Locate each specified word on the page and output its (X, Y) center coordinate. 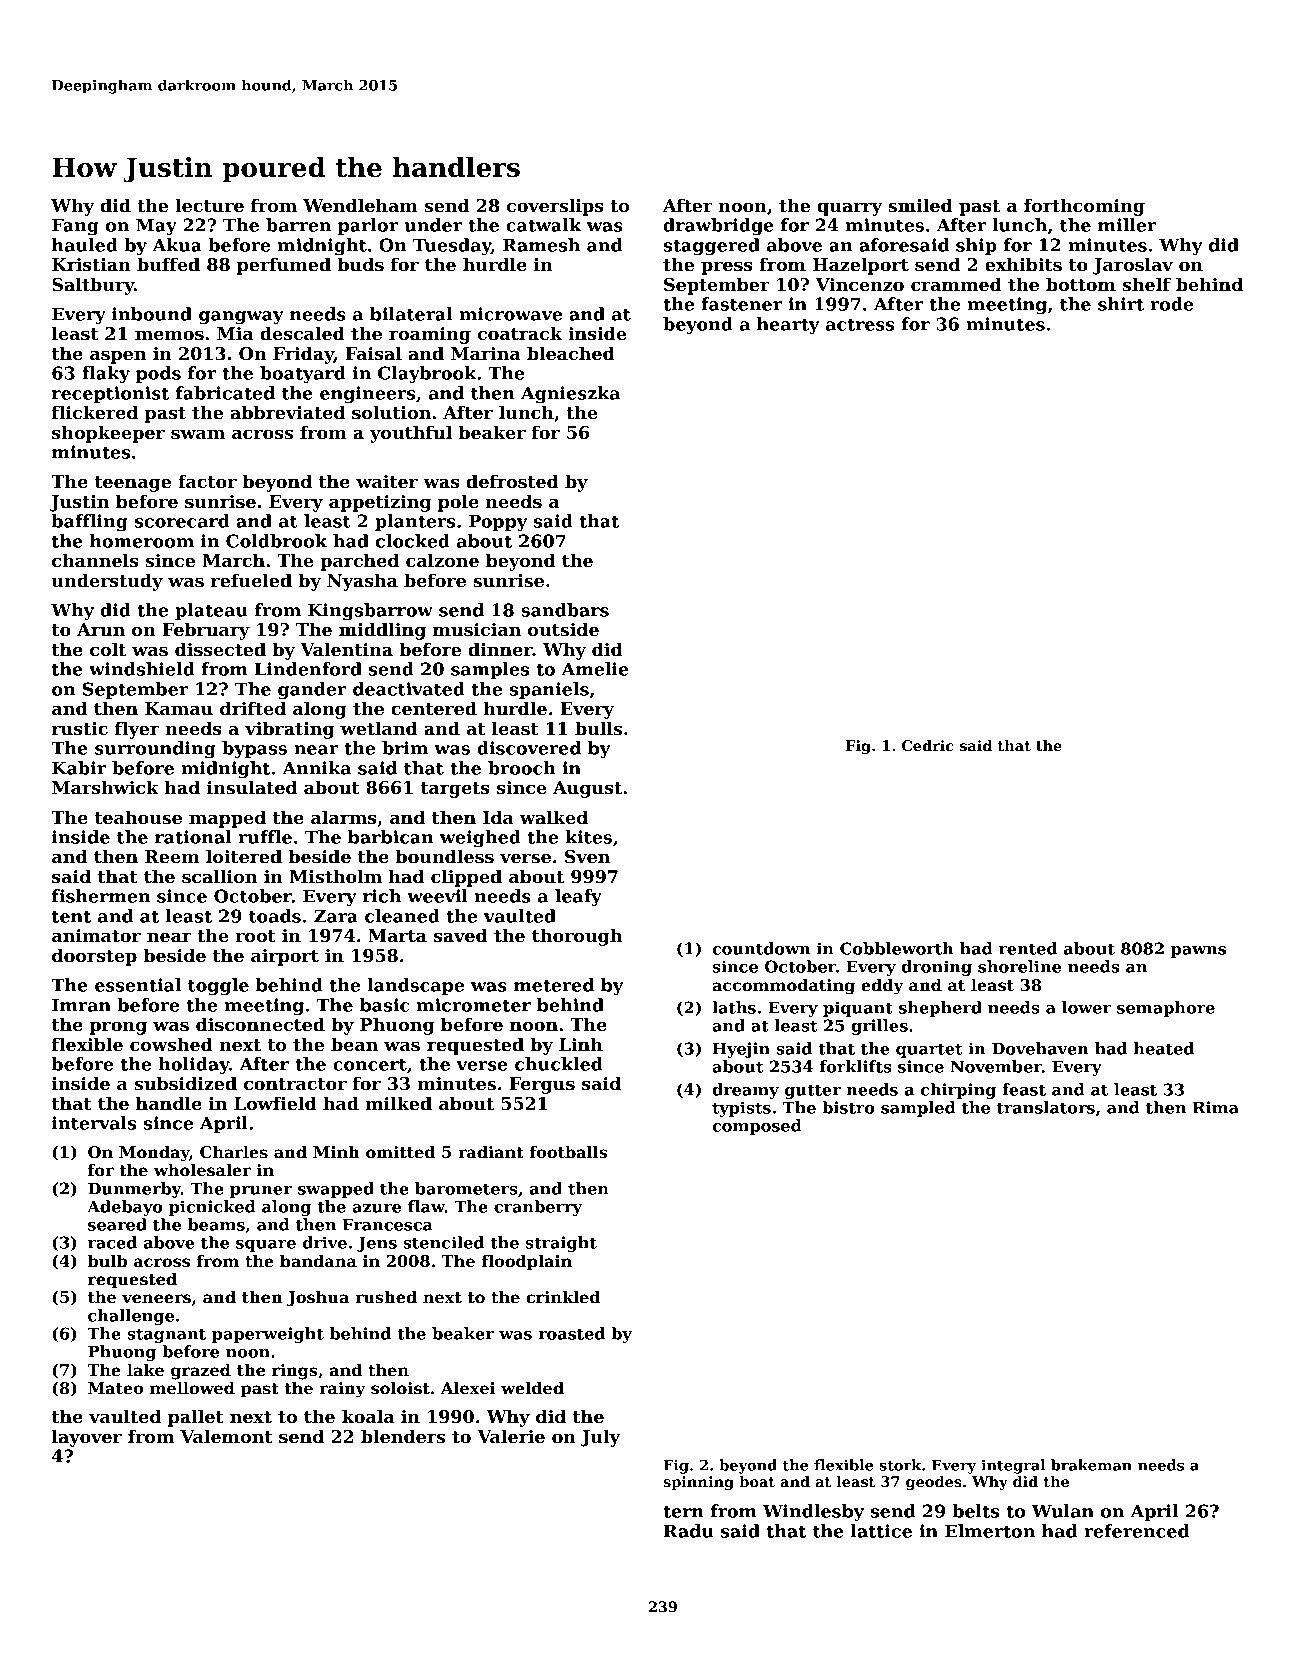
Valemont (226, 1436)
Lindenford (308, 669)
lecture (209, 205)
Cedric (928, 745)
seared (117, 1224)
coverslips (555, 207)
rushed (386, 1297)
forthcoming (1084, 207)
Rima (1216, 1107)
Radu (689, 1531)
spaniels (549, 690)
